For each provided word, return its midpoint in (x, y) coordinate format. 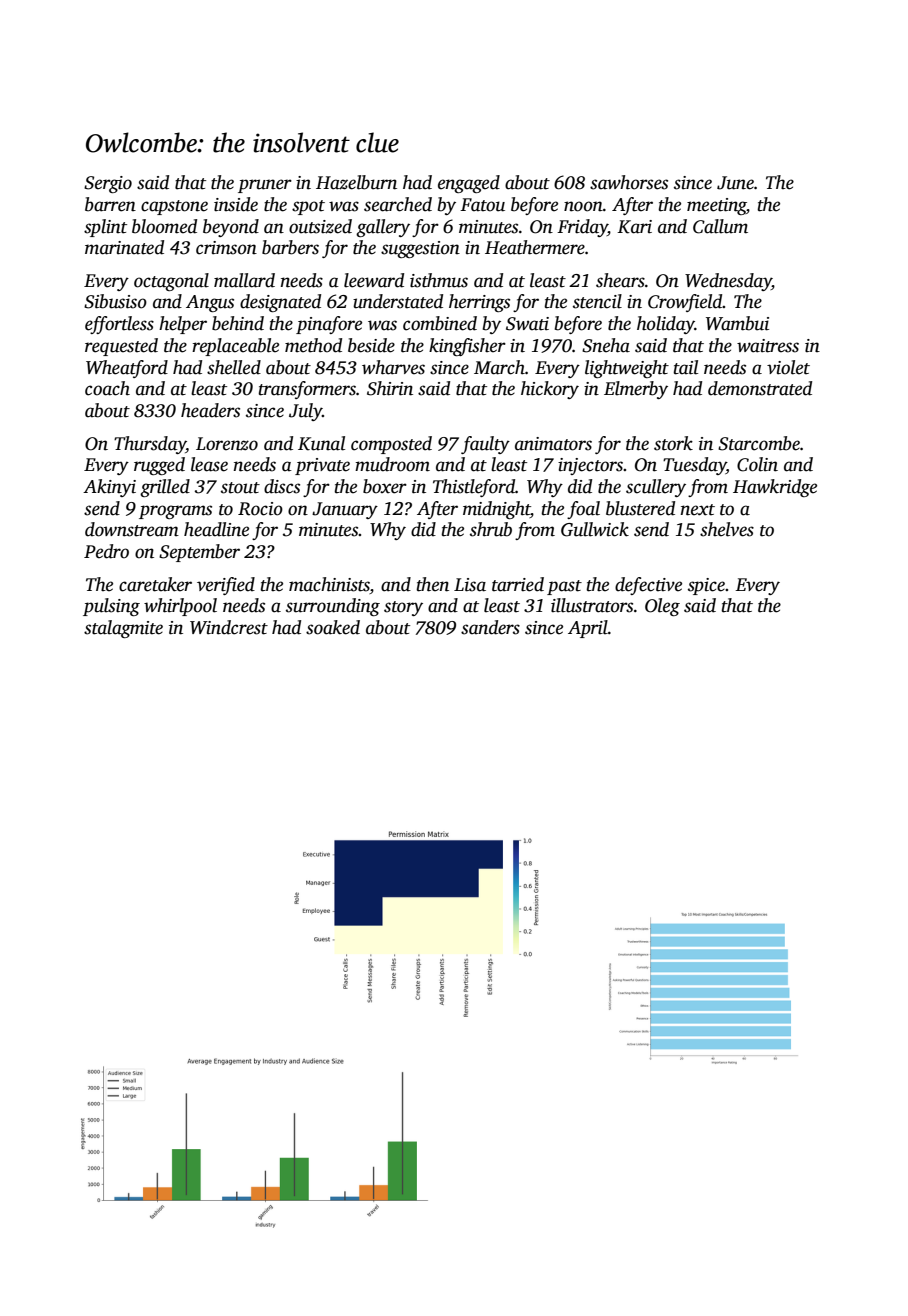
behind (238, 323)
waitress (768, 346)
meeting (716, 206)
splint (105, 228)
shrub (491, 529)
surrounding (333, 607)
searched (398, 204)
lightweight (627, 369)
